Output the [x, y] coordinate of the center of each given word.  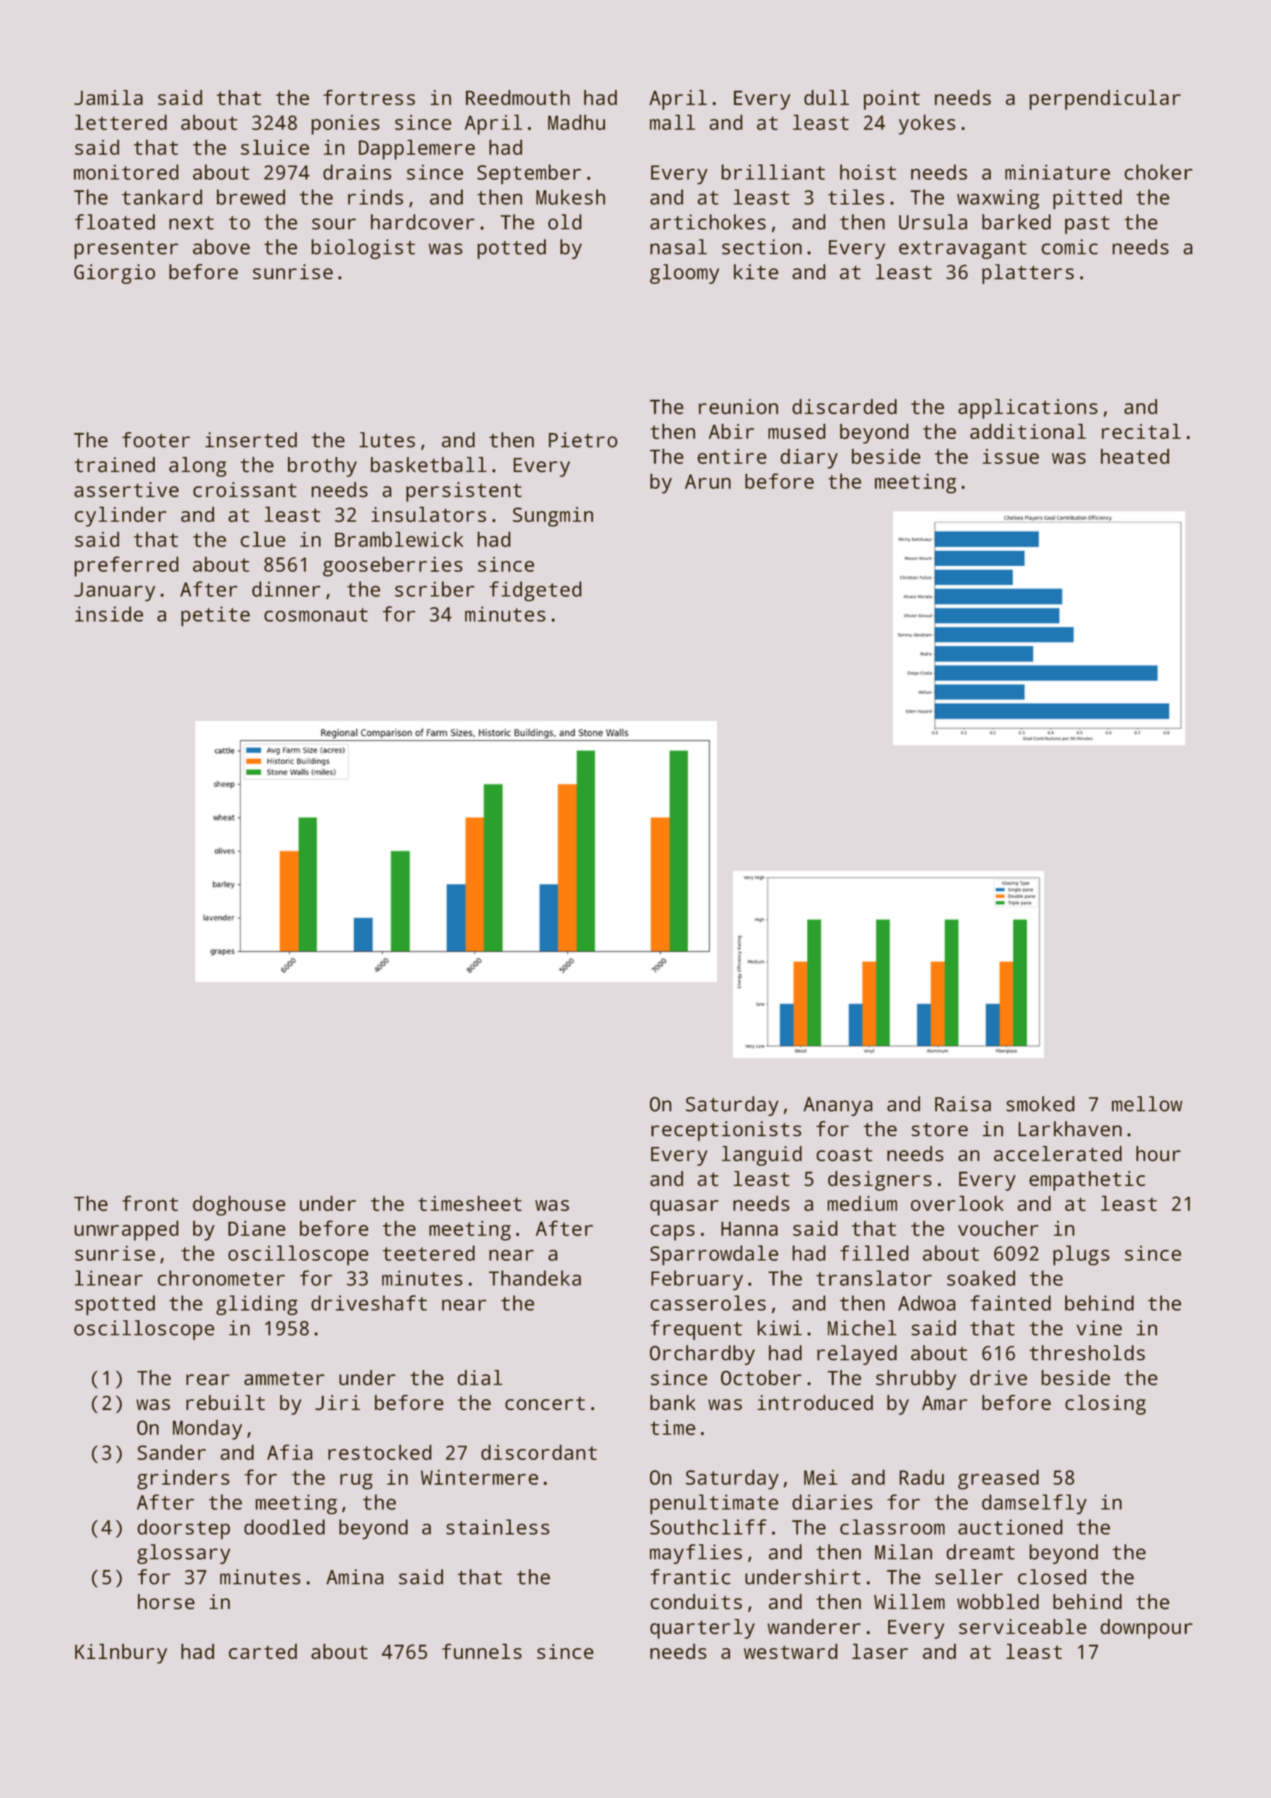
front [150, 1203]
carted [263, 1651]
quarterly [702, 1629]
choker [1158, 172]
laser [880, 1651]
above [221, 247]
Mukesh [570, 197]
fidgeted [535, 591]
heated [1135, 456]
